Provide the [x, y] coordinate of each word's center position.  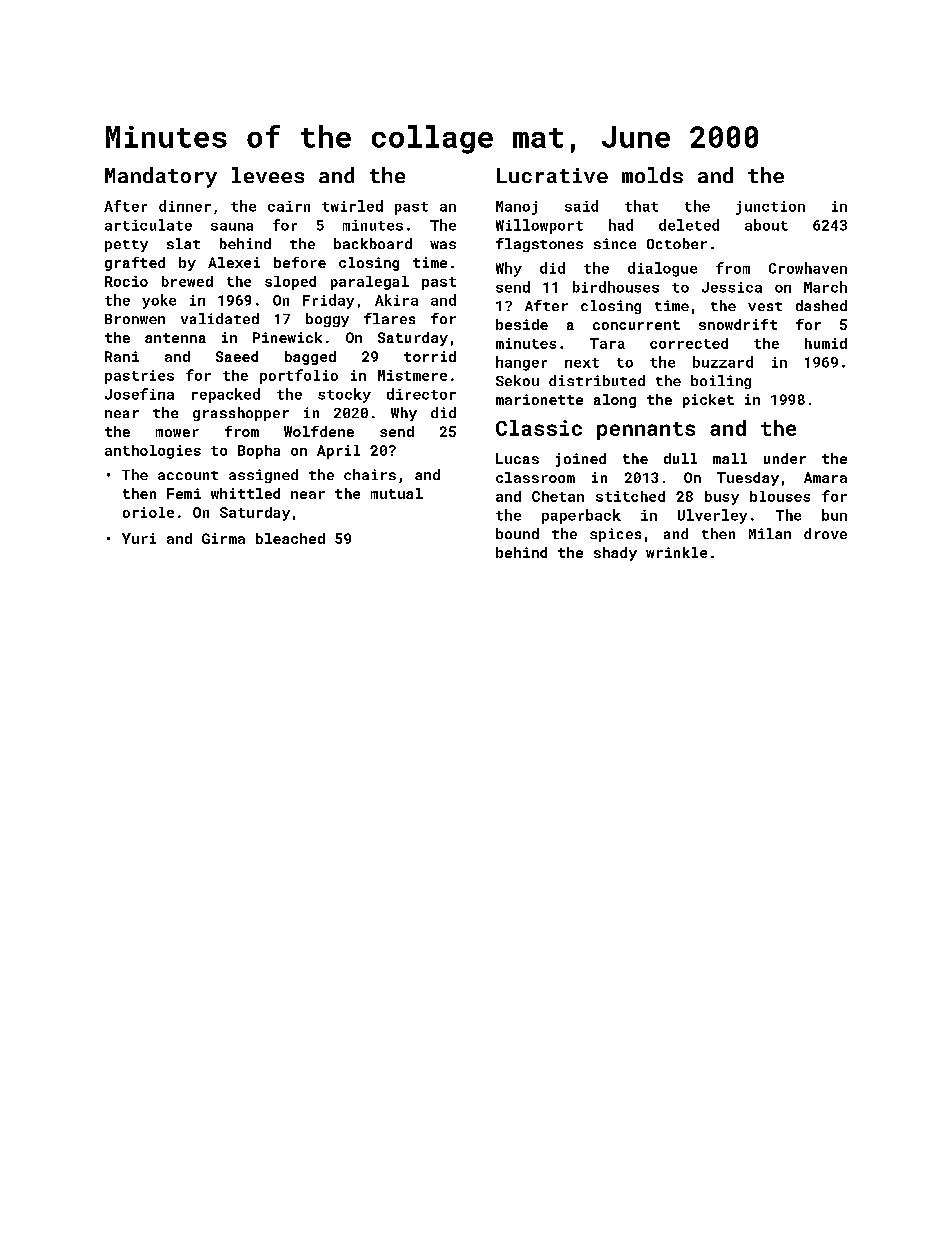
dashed [821, 305]
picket [708, 401]
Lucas [517, 458]
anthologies [153, 452]
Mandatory [161, 177]
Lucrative [552, 175]
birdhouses [616, 287]
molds [652, 175]
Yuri [139, 538]
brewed [187, 281]
